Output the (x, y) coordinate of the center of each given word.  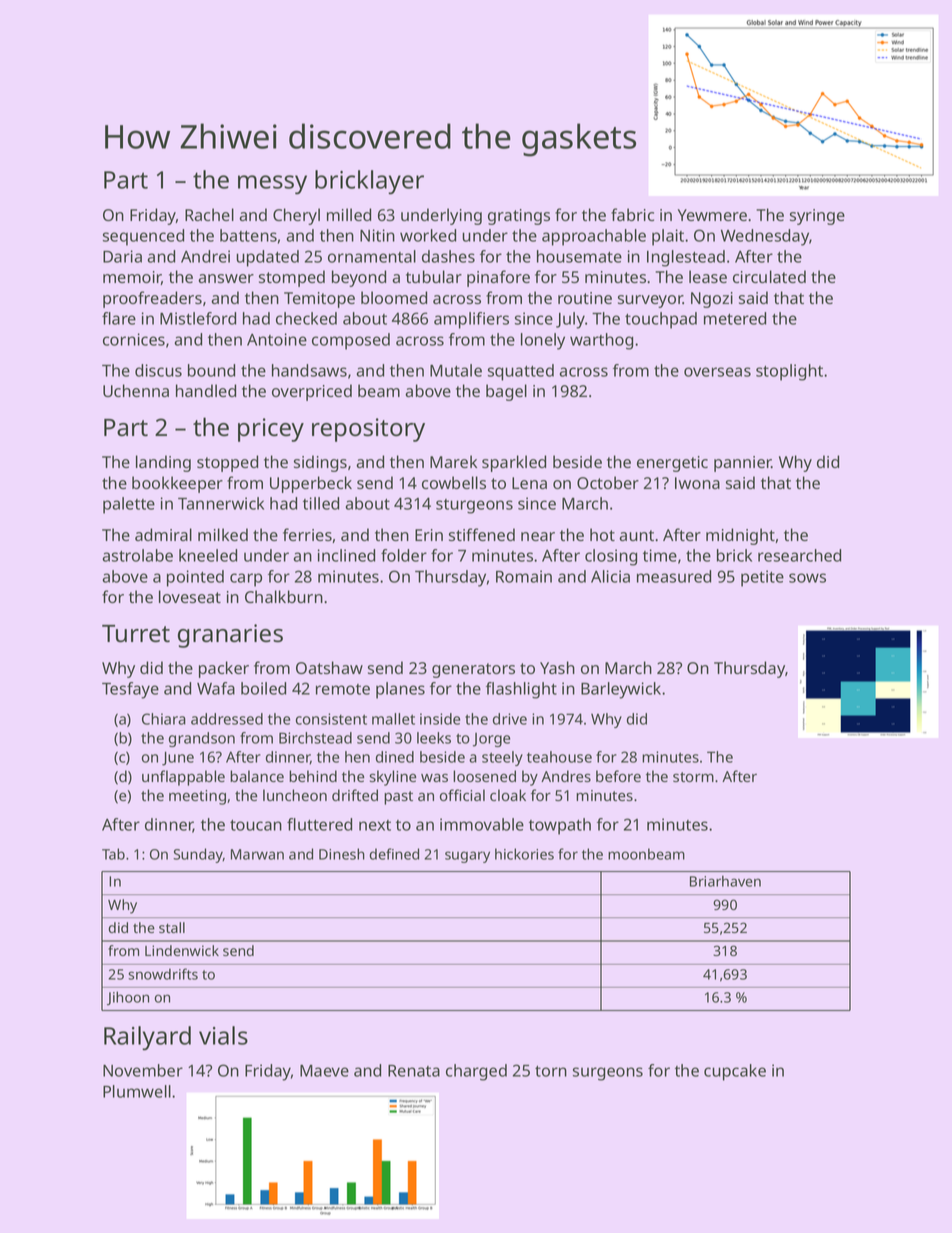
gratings (519, 217)
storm (693, 777)
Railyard (147, 1038)
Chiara (164, 719)
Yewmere (712, 215)
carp (246, 580)
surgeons (608, 1074)
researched (799, 555)
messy (272, 185)
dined (395, 757)
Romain (524, 576)
